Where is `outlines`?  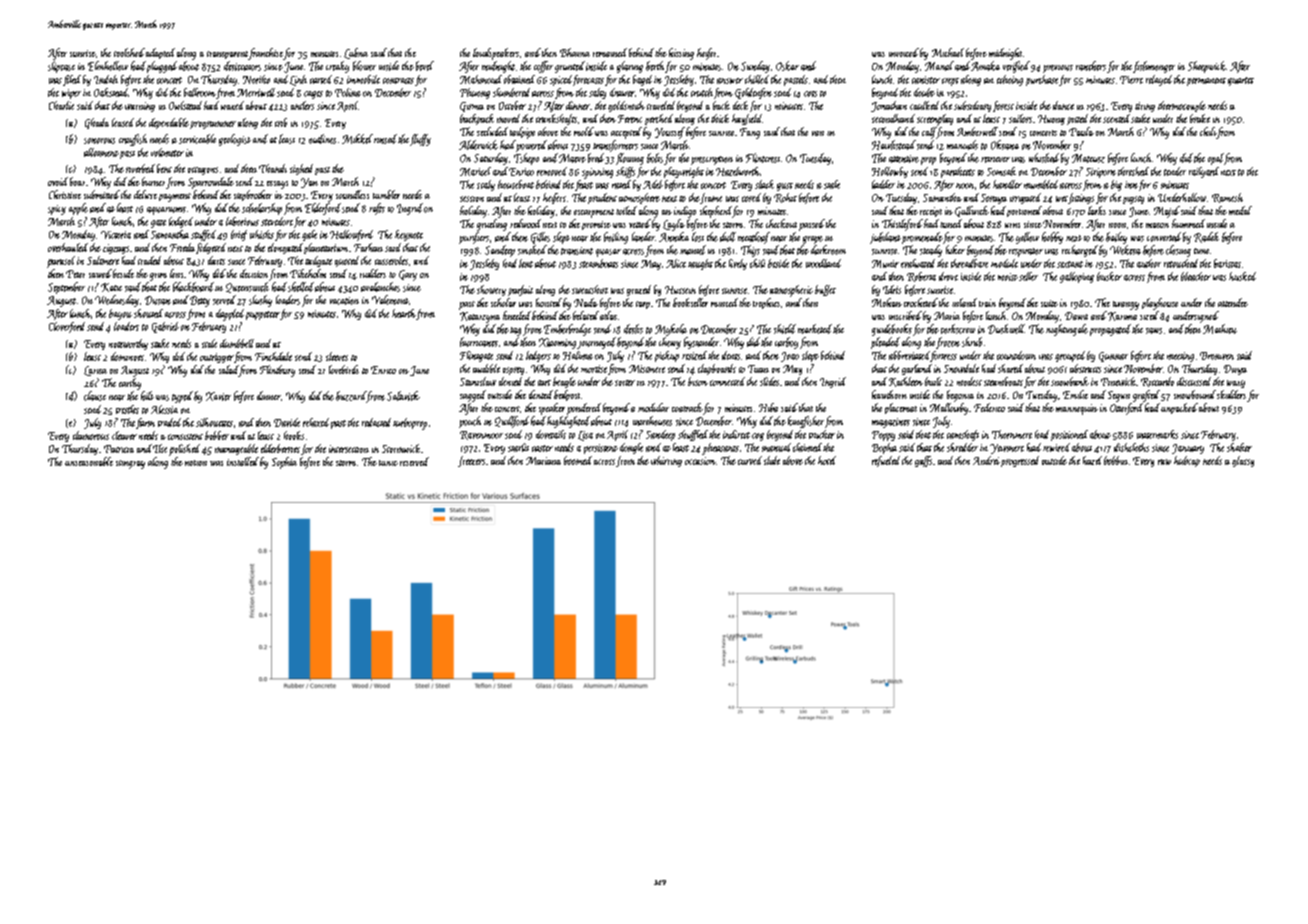 outlines is located at coordinates (322, 139).
